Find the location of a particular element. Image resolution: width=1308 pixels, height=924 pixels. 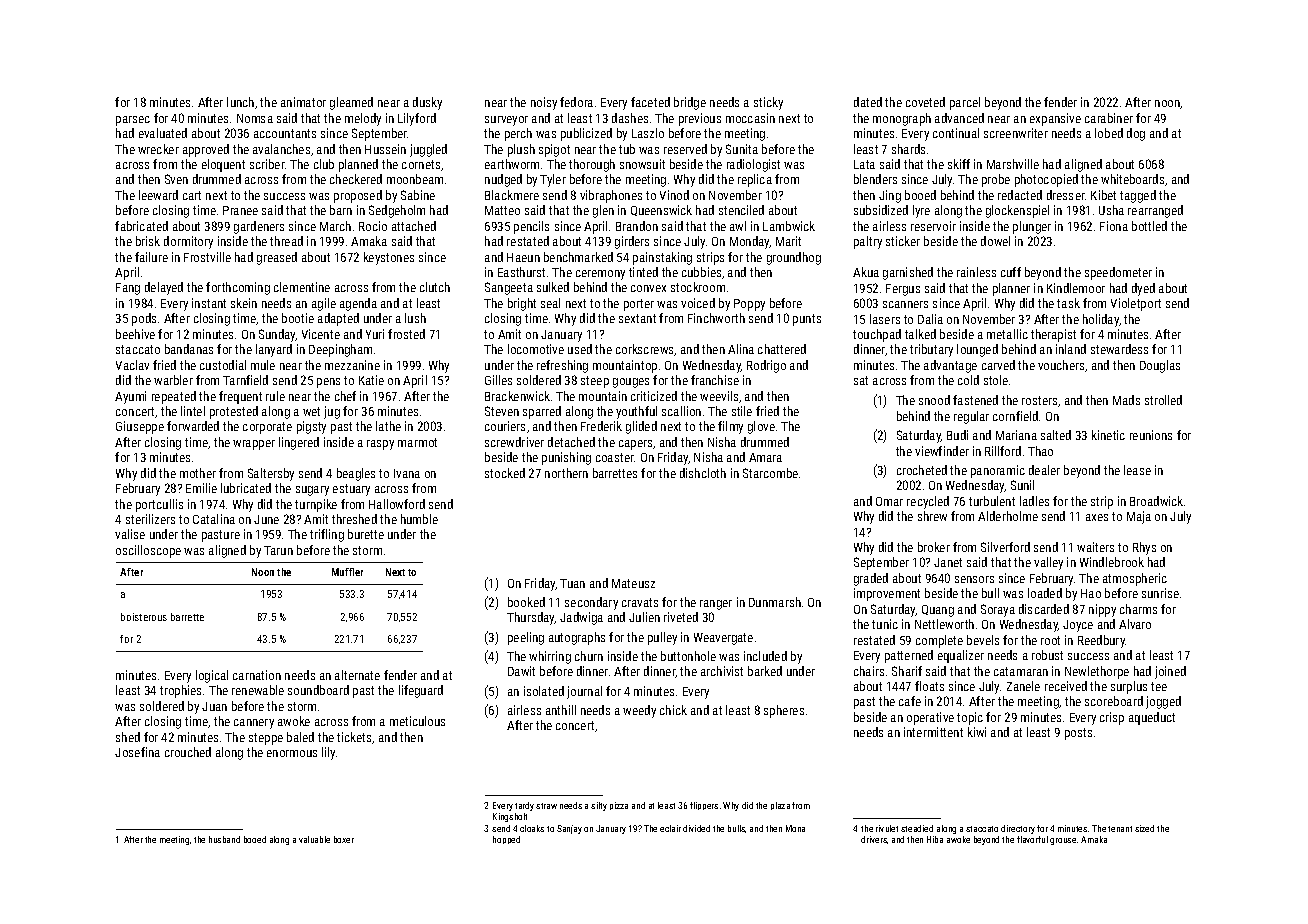

archivist is located at coordinates (722, 671).
